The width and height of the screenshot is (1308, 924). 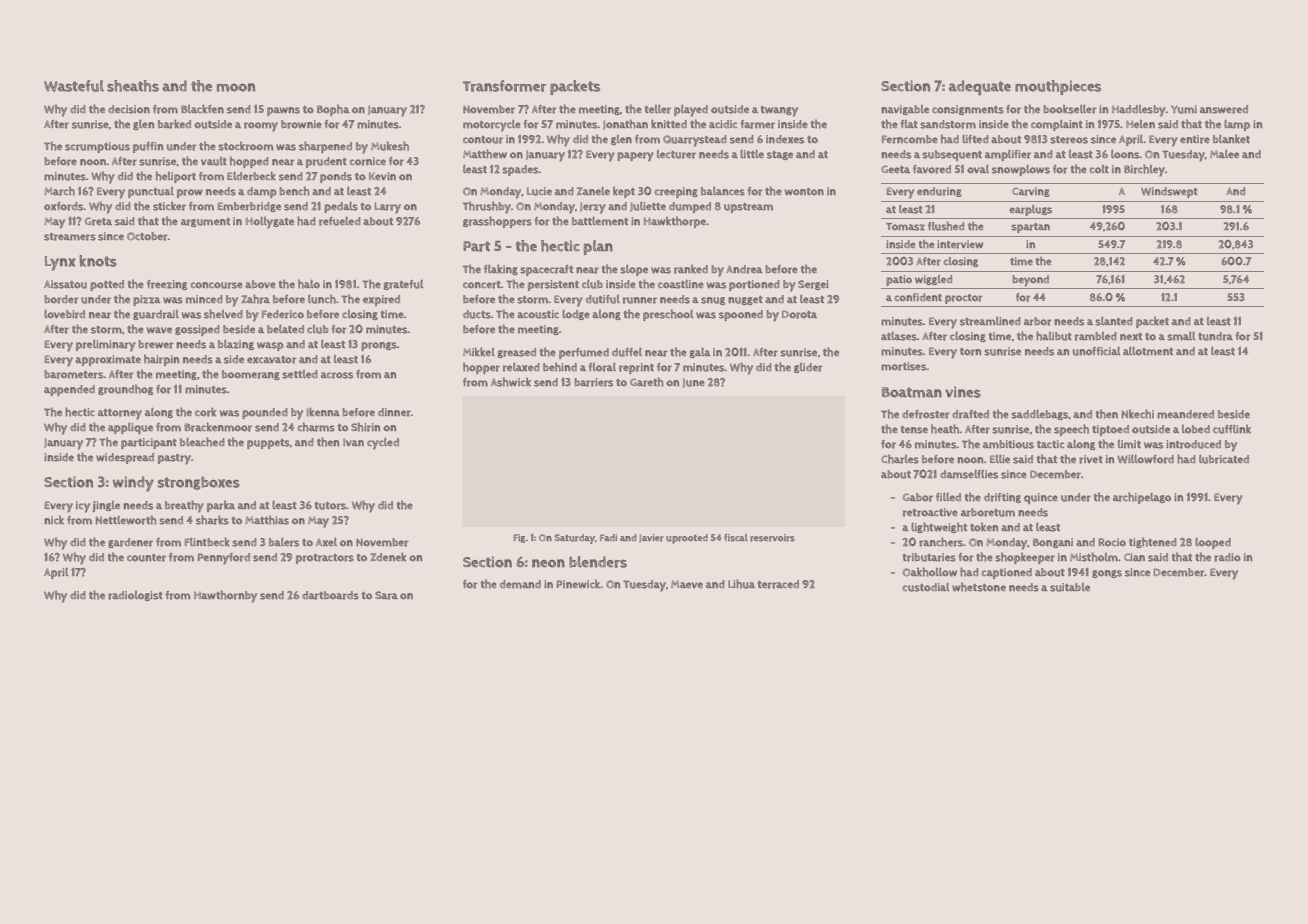 I want to click on interview, so click(x=960, y=244).
